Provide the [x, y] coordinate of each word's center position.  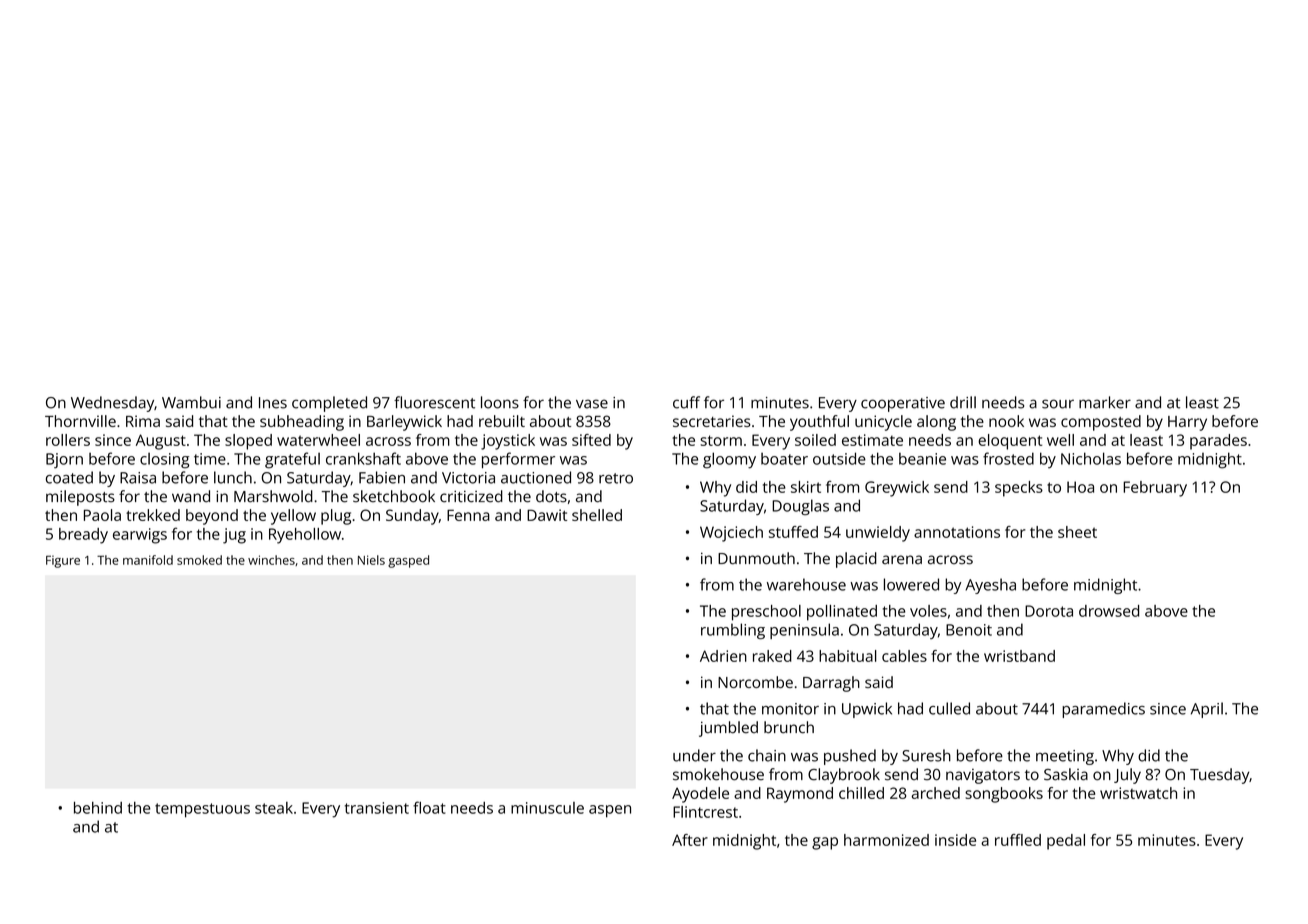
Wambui [191, 402]
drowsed [1109, 611]
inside [955, 840]
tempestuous [202, 810]
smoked [199, 560]
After [690, 840]
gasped [408, 561]
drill [963, 402]
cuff [686, 402]
